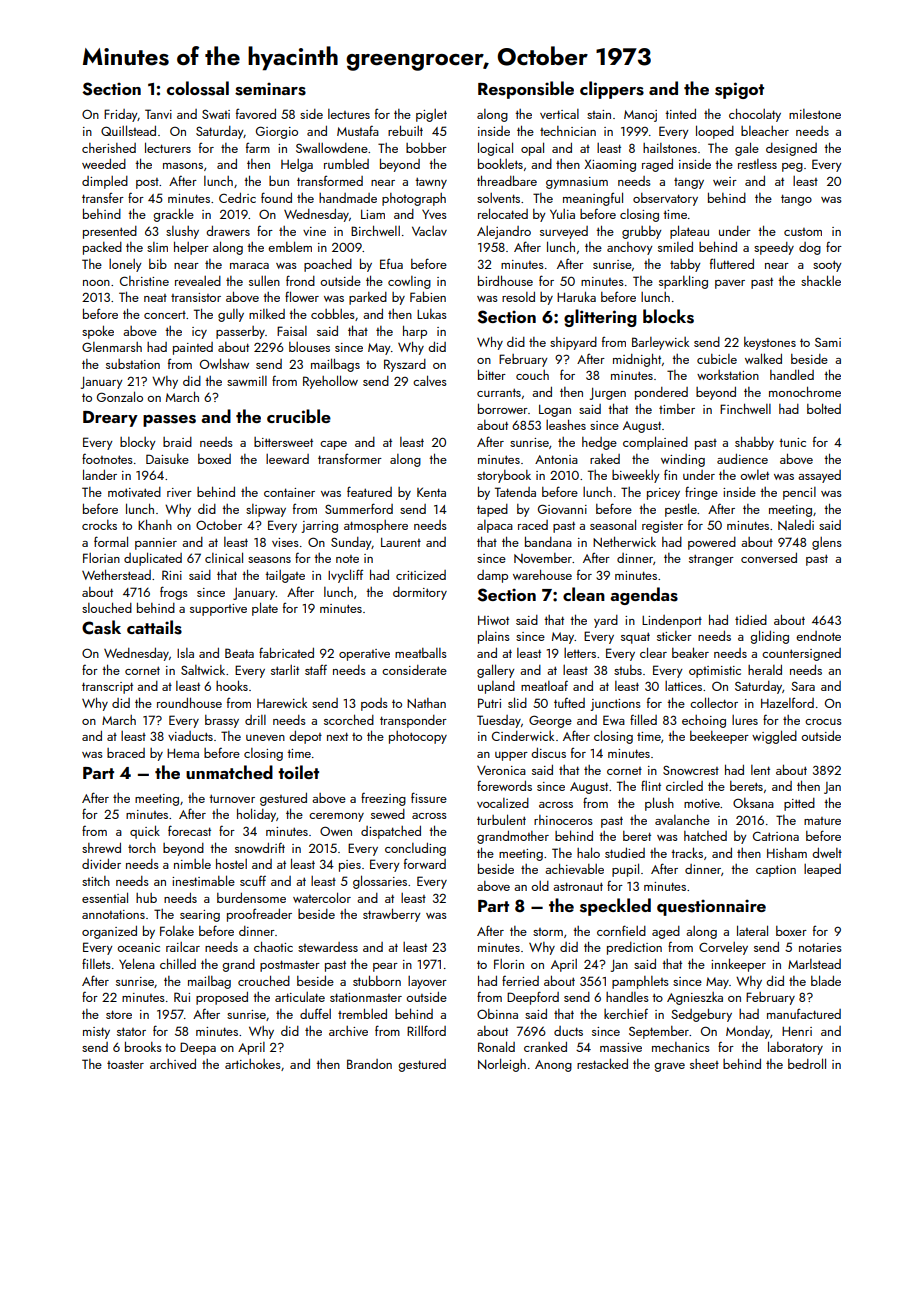  I want to click on concluding, so click(415, 849).
